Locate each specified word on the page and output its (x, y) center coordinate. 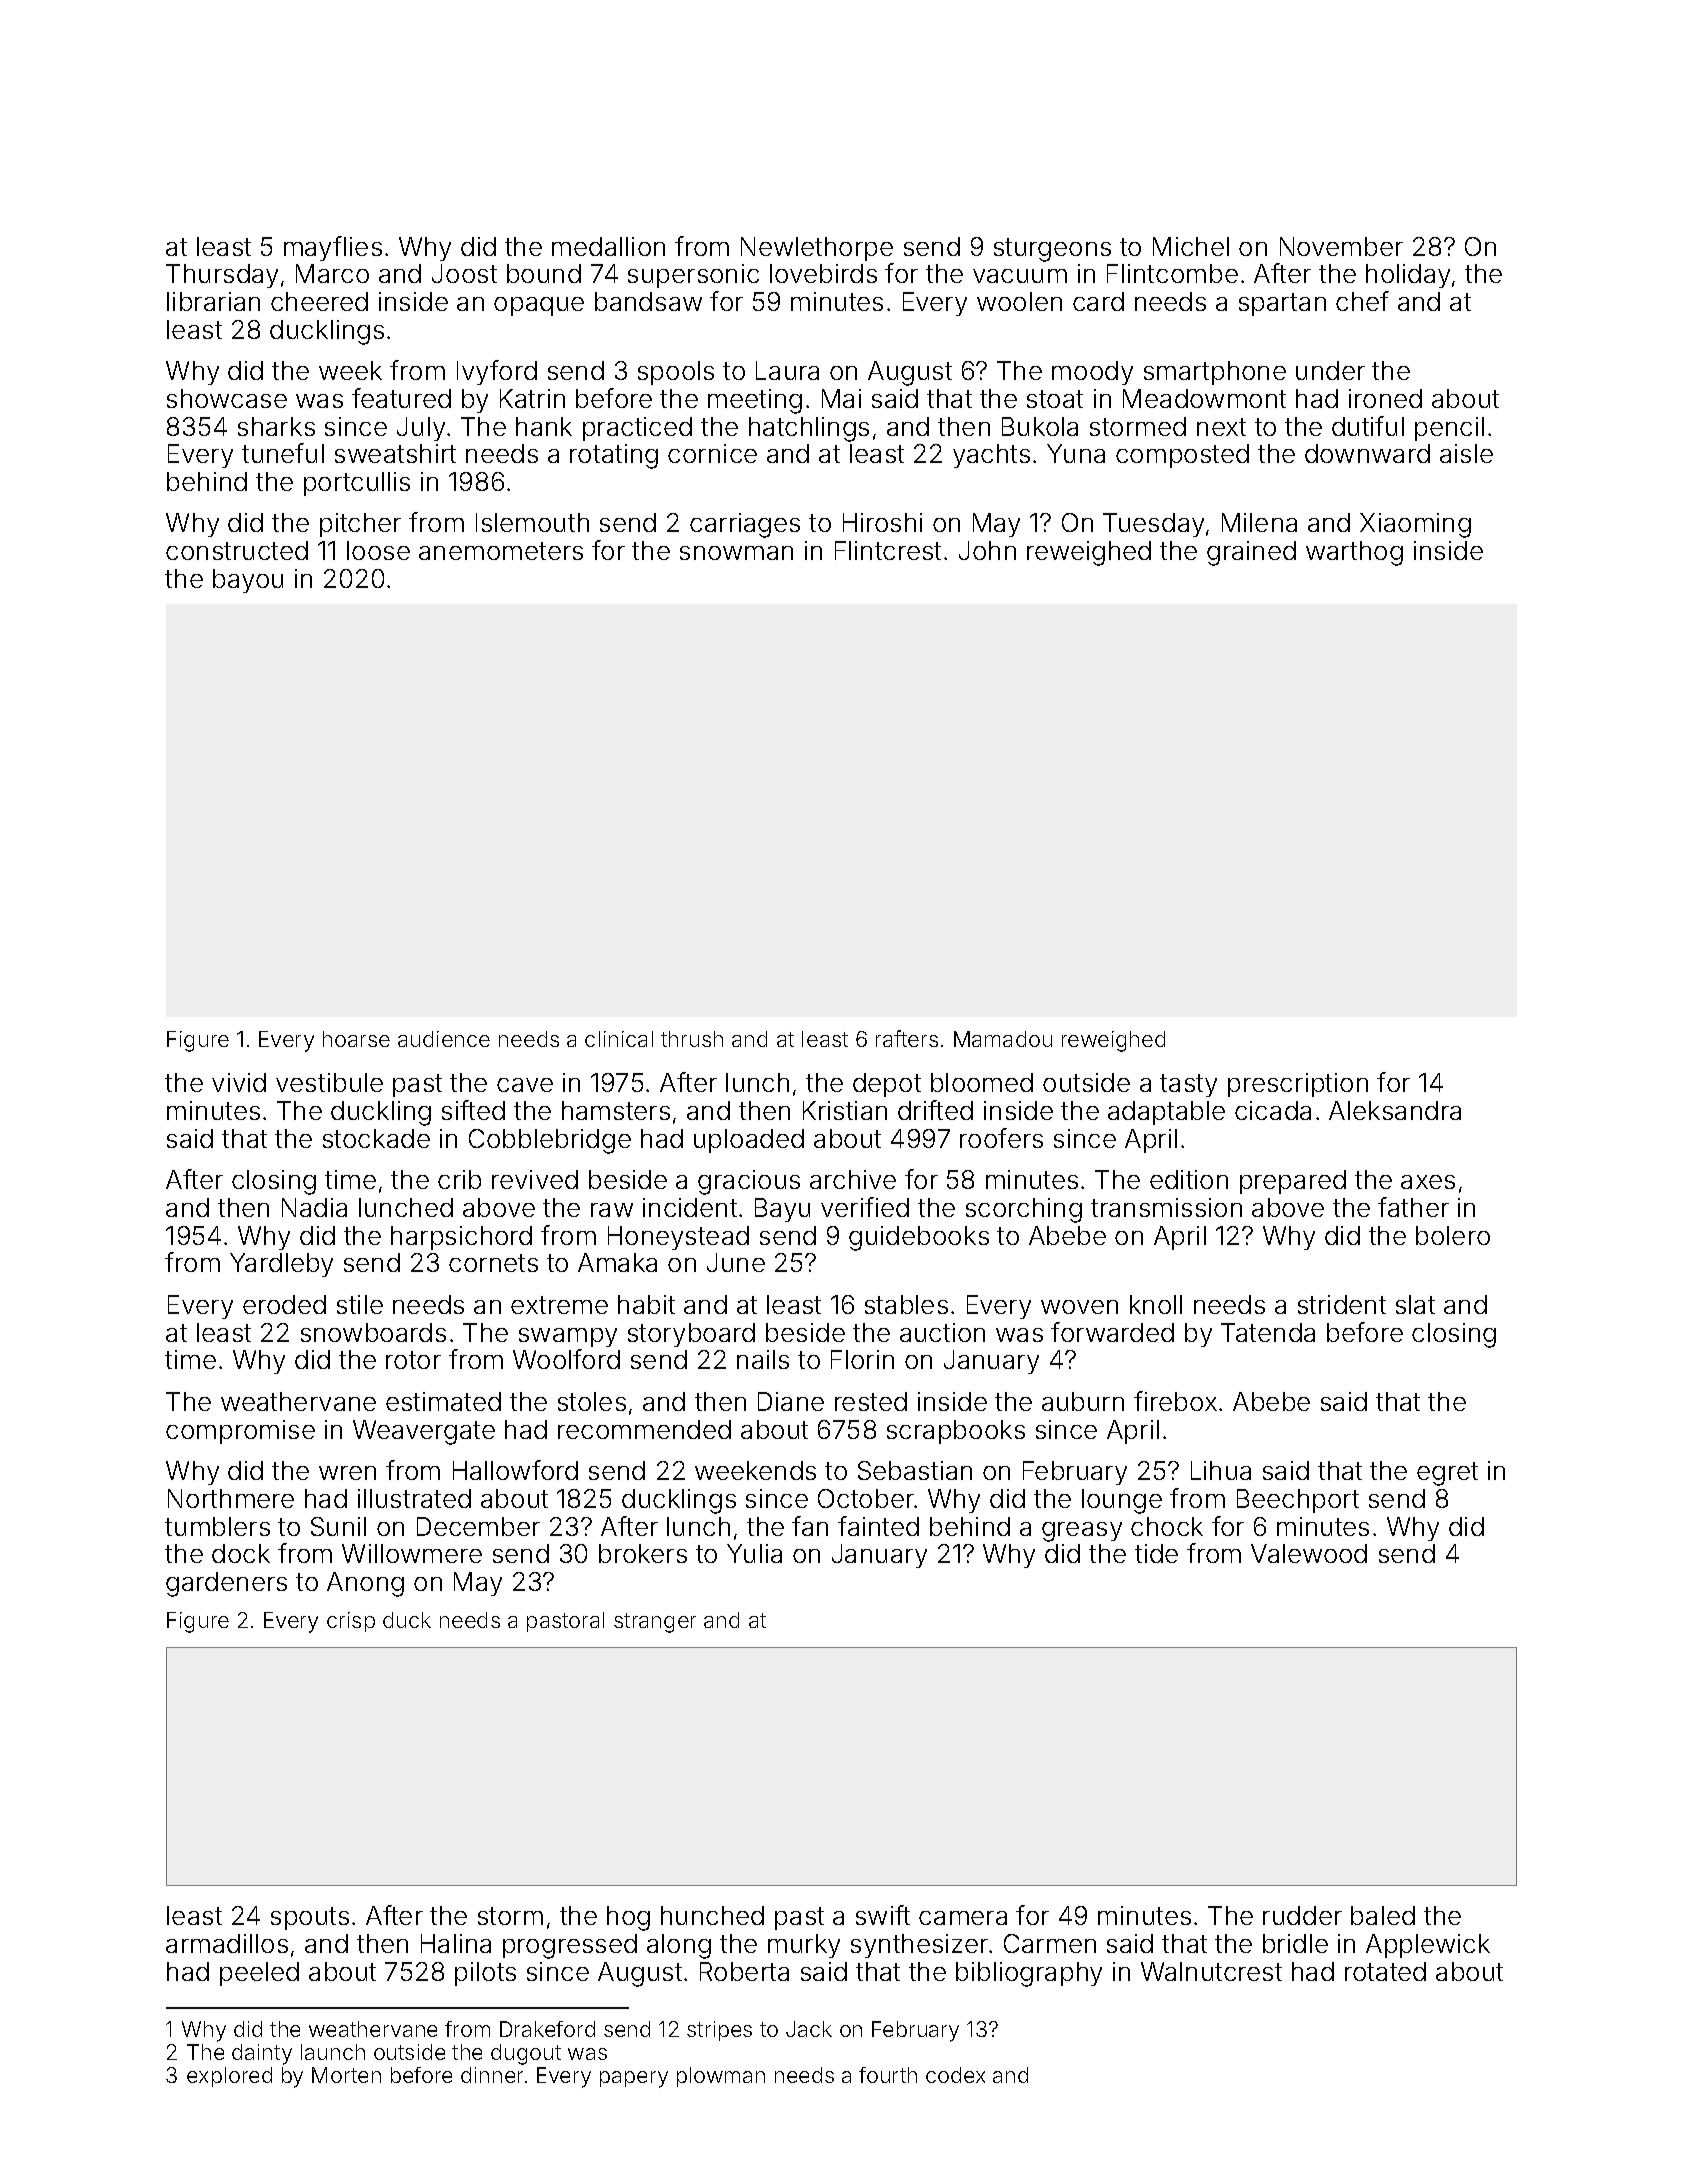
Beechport (1298, 1501)
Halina (456, 1943)
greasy (1082, 1532)
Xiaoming (1415, 525)
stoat (1055, 399)
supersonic (693, 276)
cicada (1273, 1110)
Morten (346, 2075)
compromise (240, 1432)
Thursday (222, 276)
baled (1383, 1915)
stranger (655, 1623)
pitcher (360, 525)
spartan (1282, 304)
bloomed (982, 1082)
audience (444, 1039)
